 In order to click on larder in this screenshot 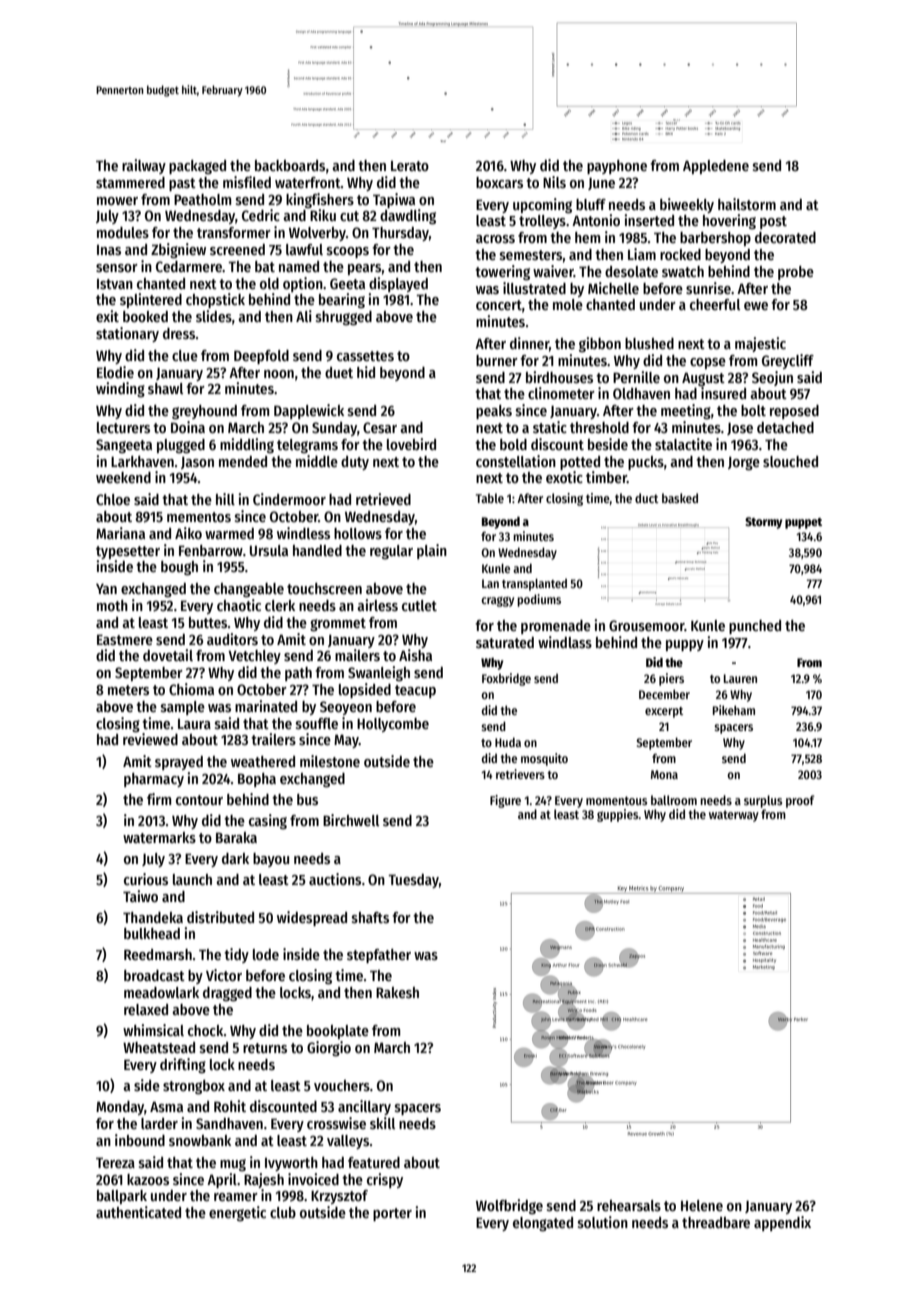, I will do `click(159, 1123)`.
